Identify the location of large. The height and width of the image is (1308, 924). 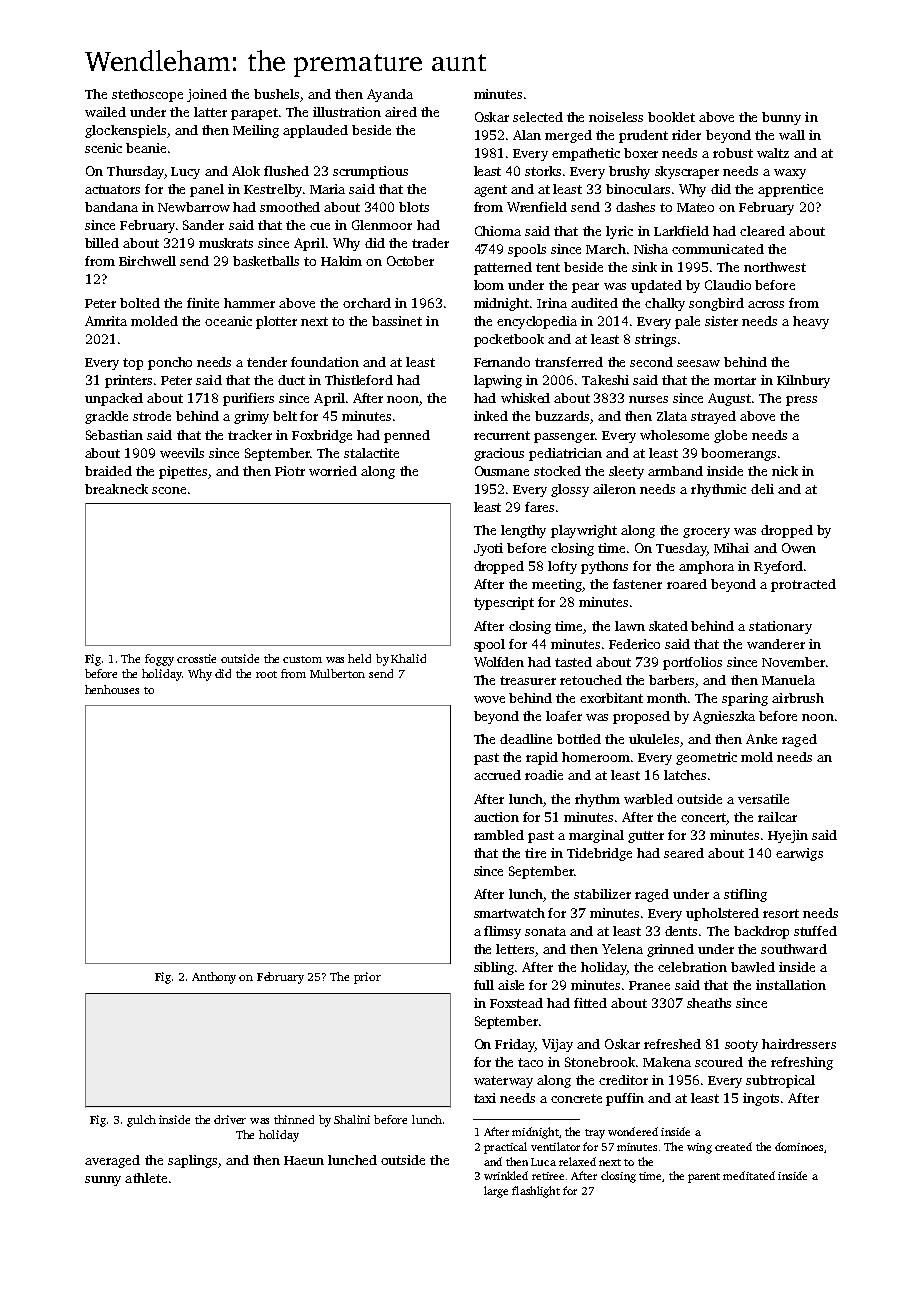
(496, 1192).
